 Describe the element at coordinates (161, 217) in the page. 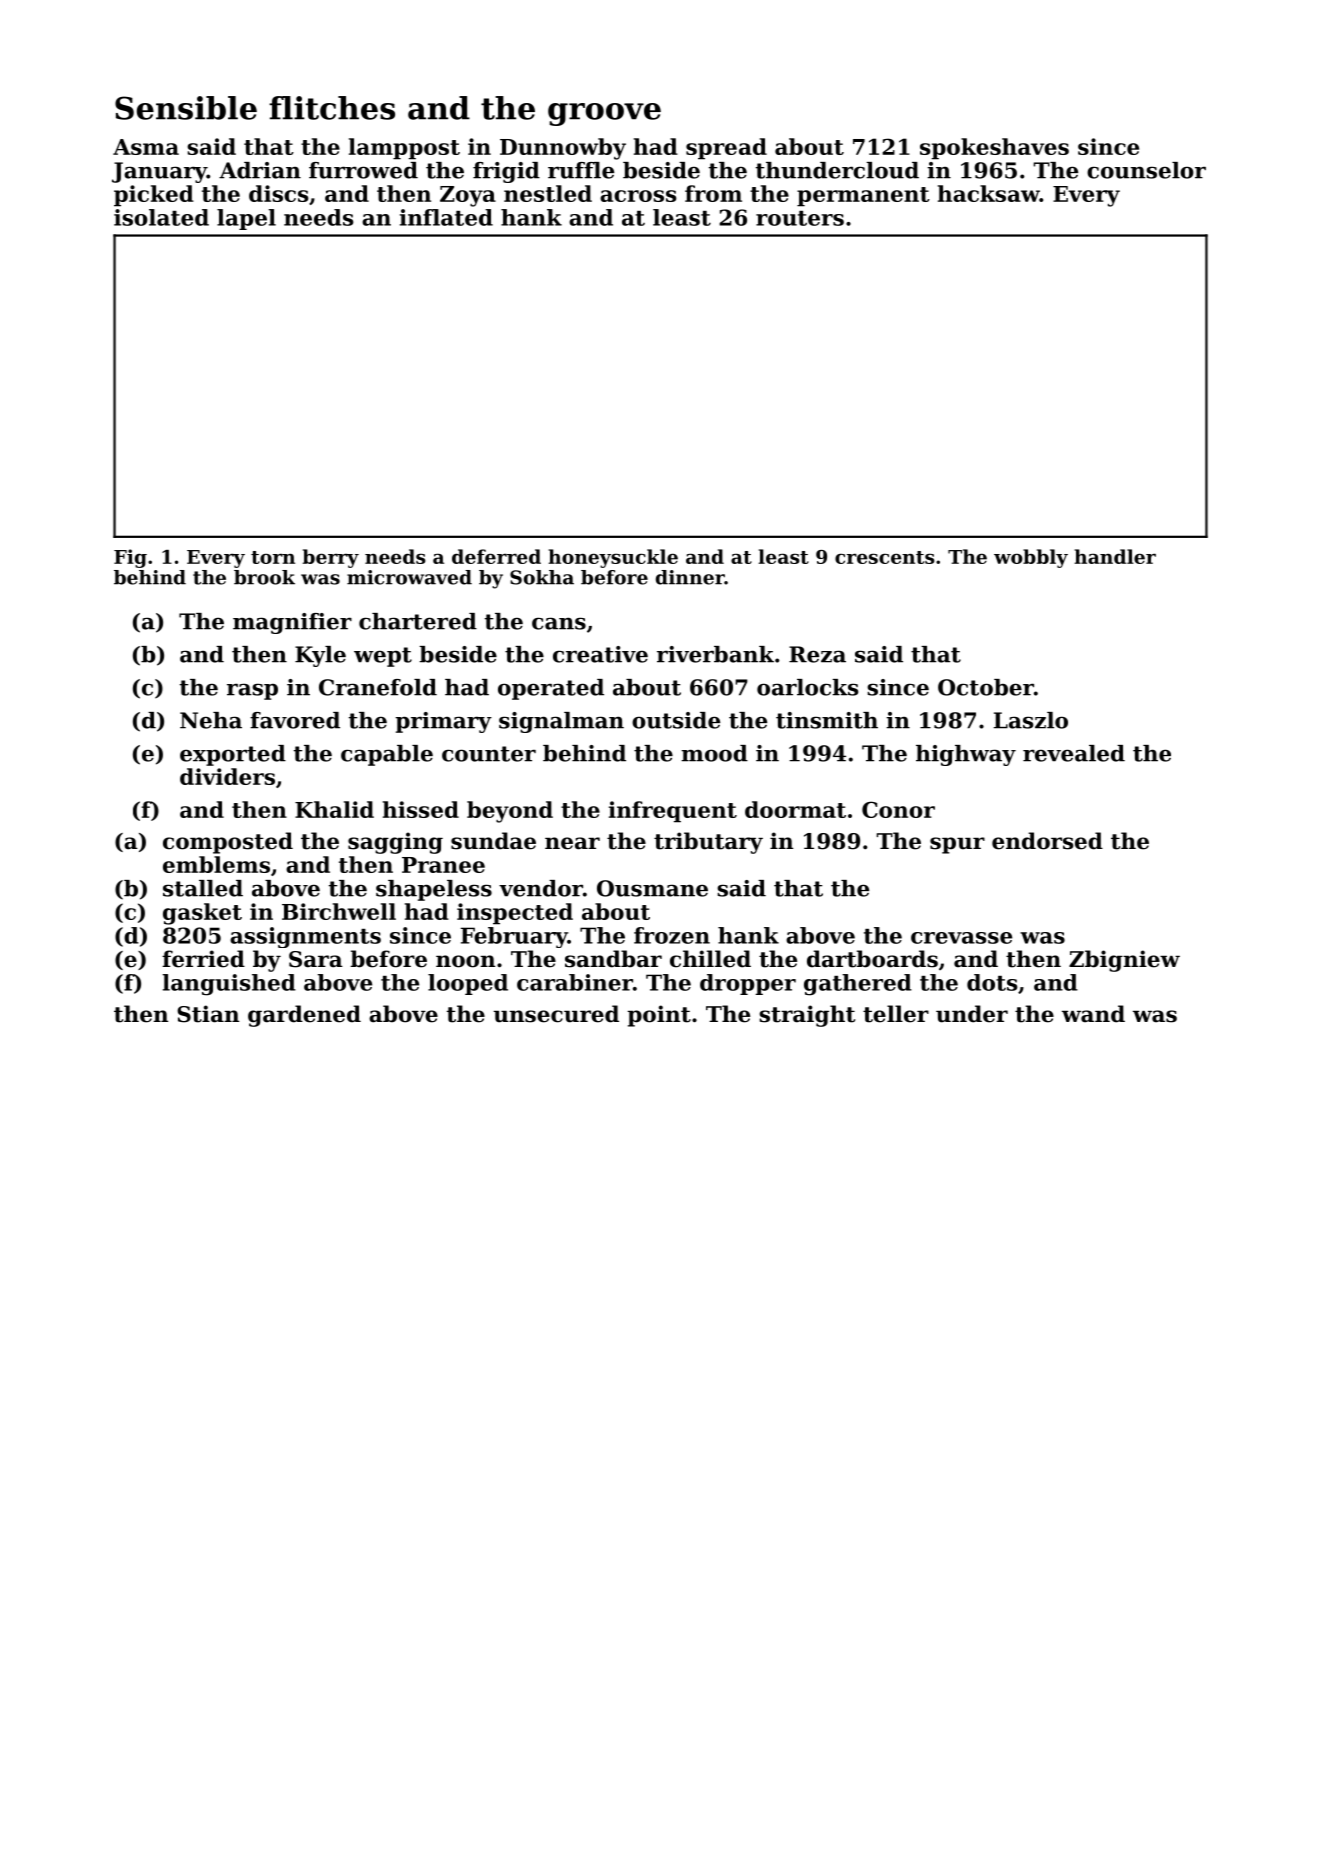

I see `isolated` at that location.
